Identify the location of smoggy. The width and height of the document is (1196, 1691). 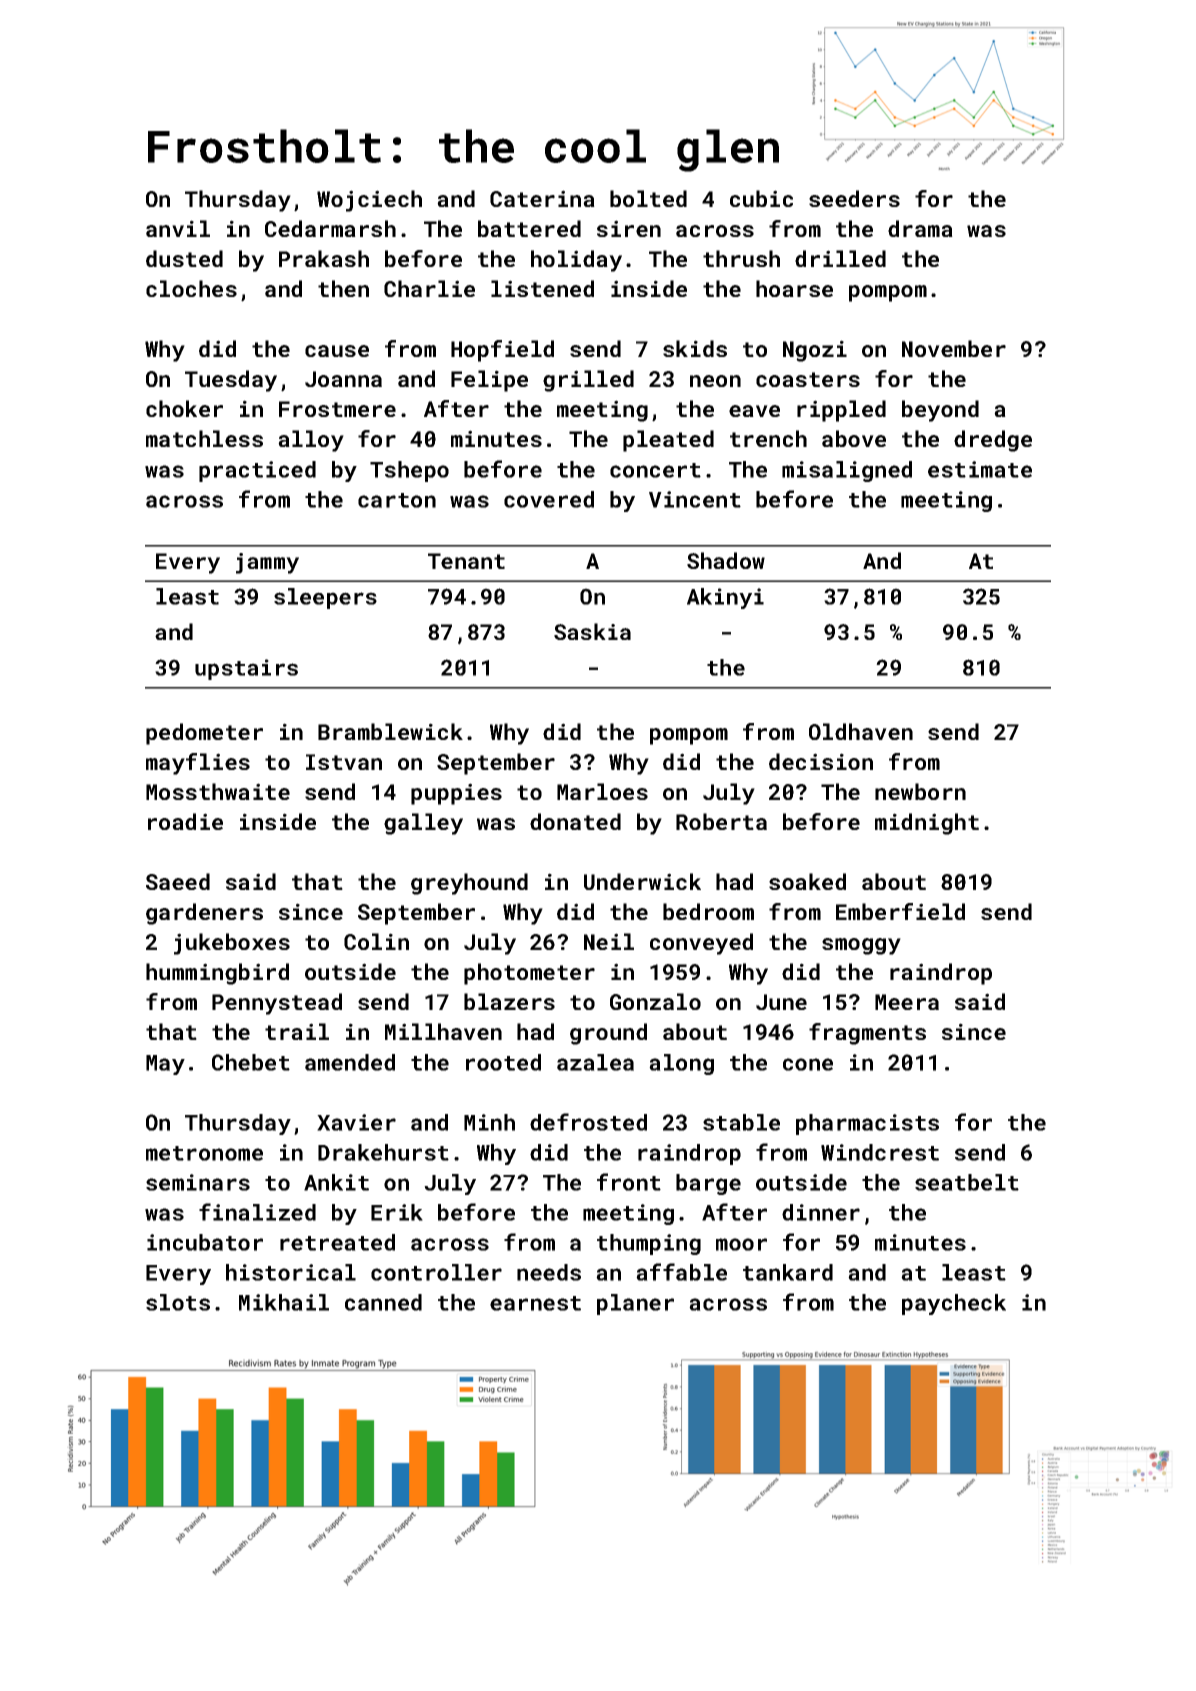
(861, 946).
